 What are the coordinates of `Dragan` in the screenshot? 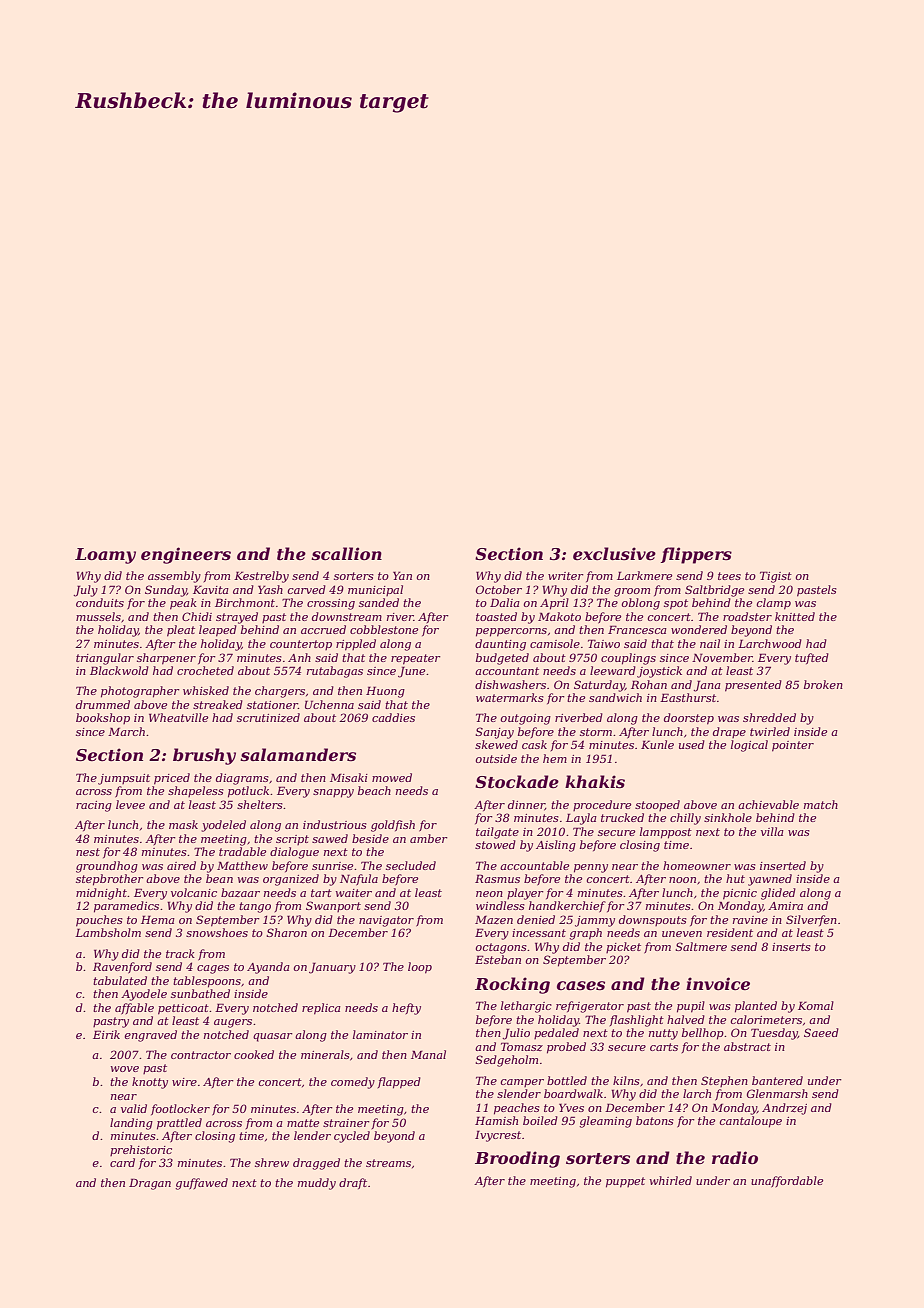 It's located at (150, 1184).
